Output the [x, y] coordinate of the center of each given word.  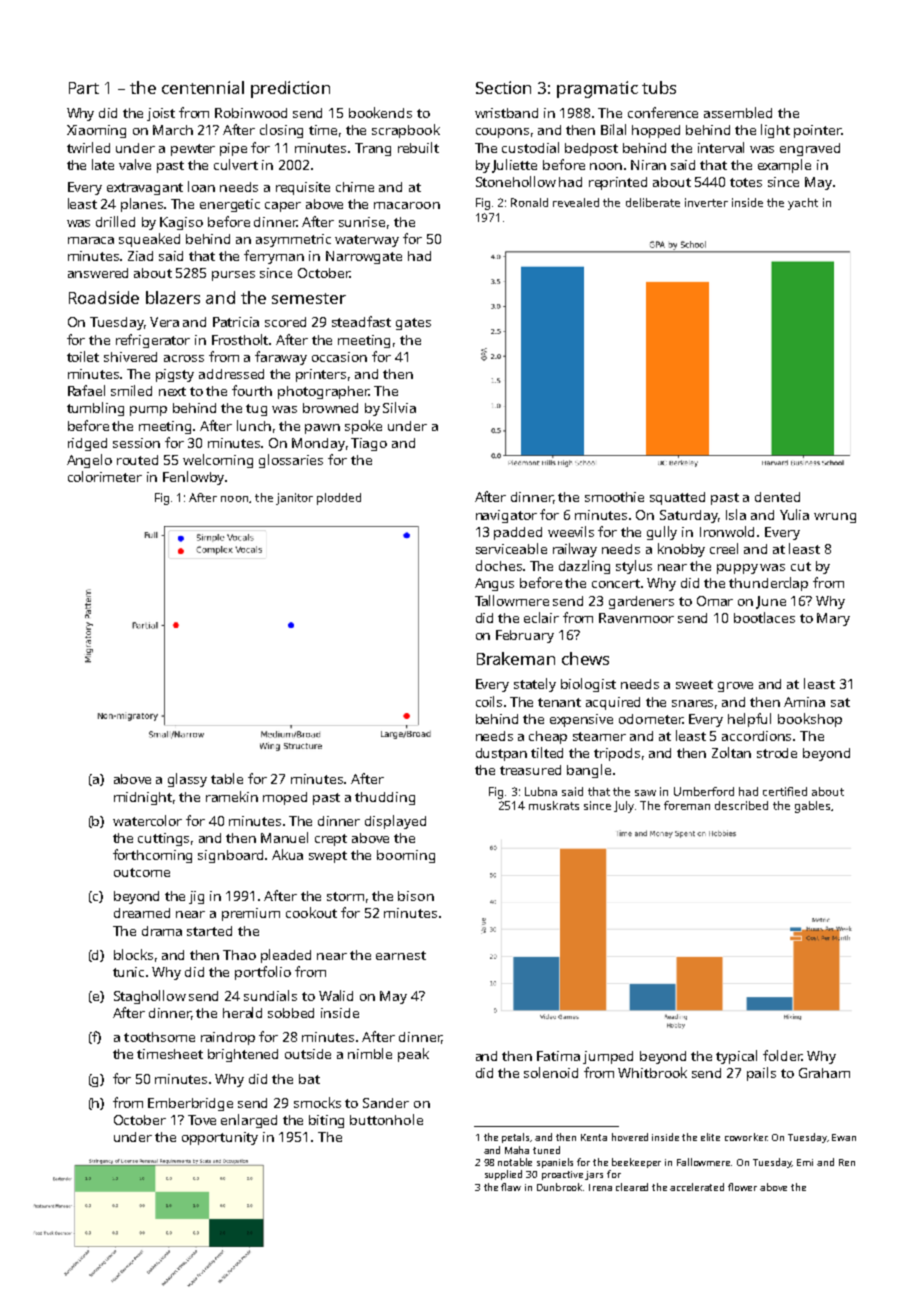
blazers [173, 297]
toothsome [159, 1037]
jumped [608, 1057]
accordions [756, 736]
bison [416, 896]
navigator [506, 516]
